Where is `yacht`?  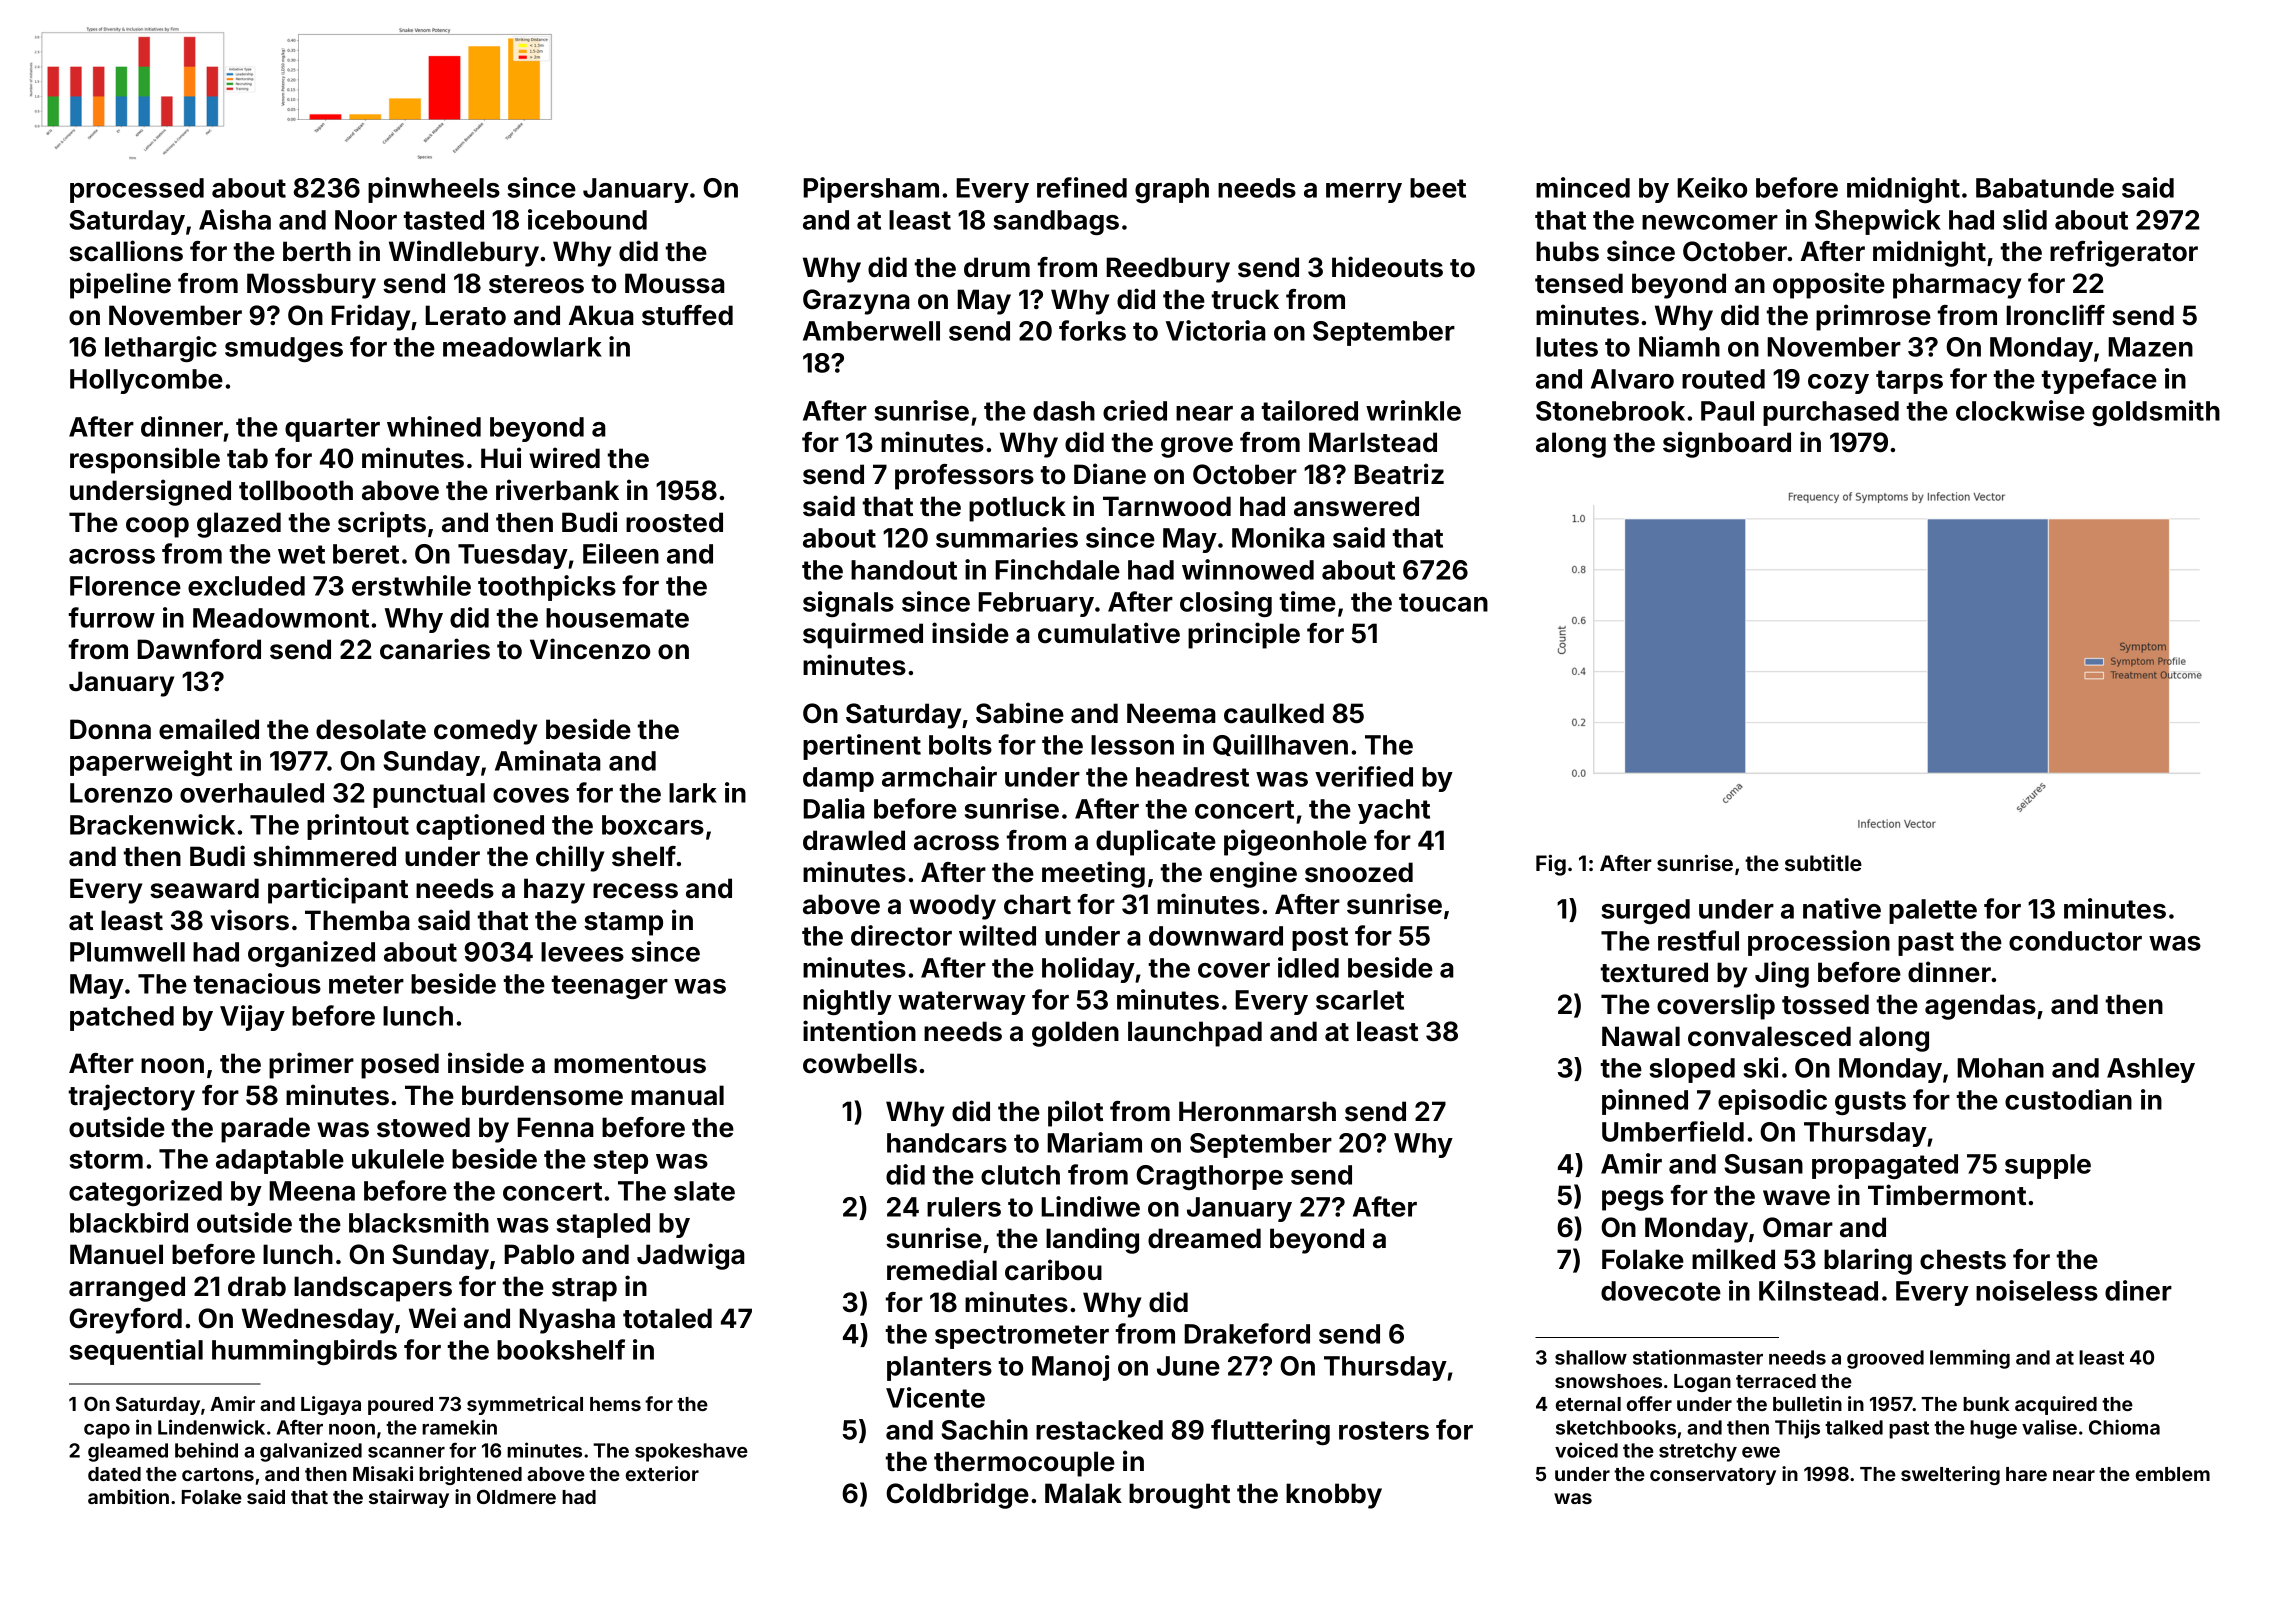 yacht is located at coordinates (1394, 811).
